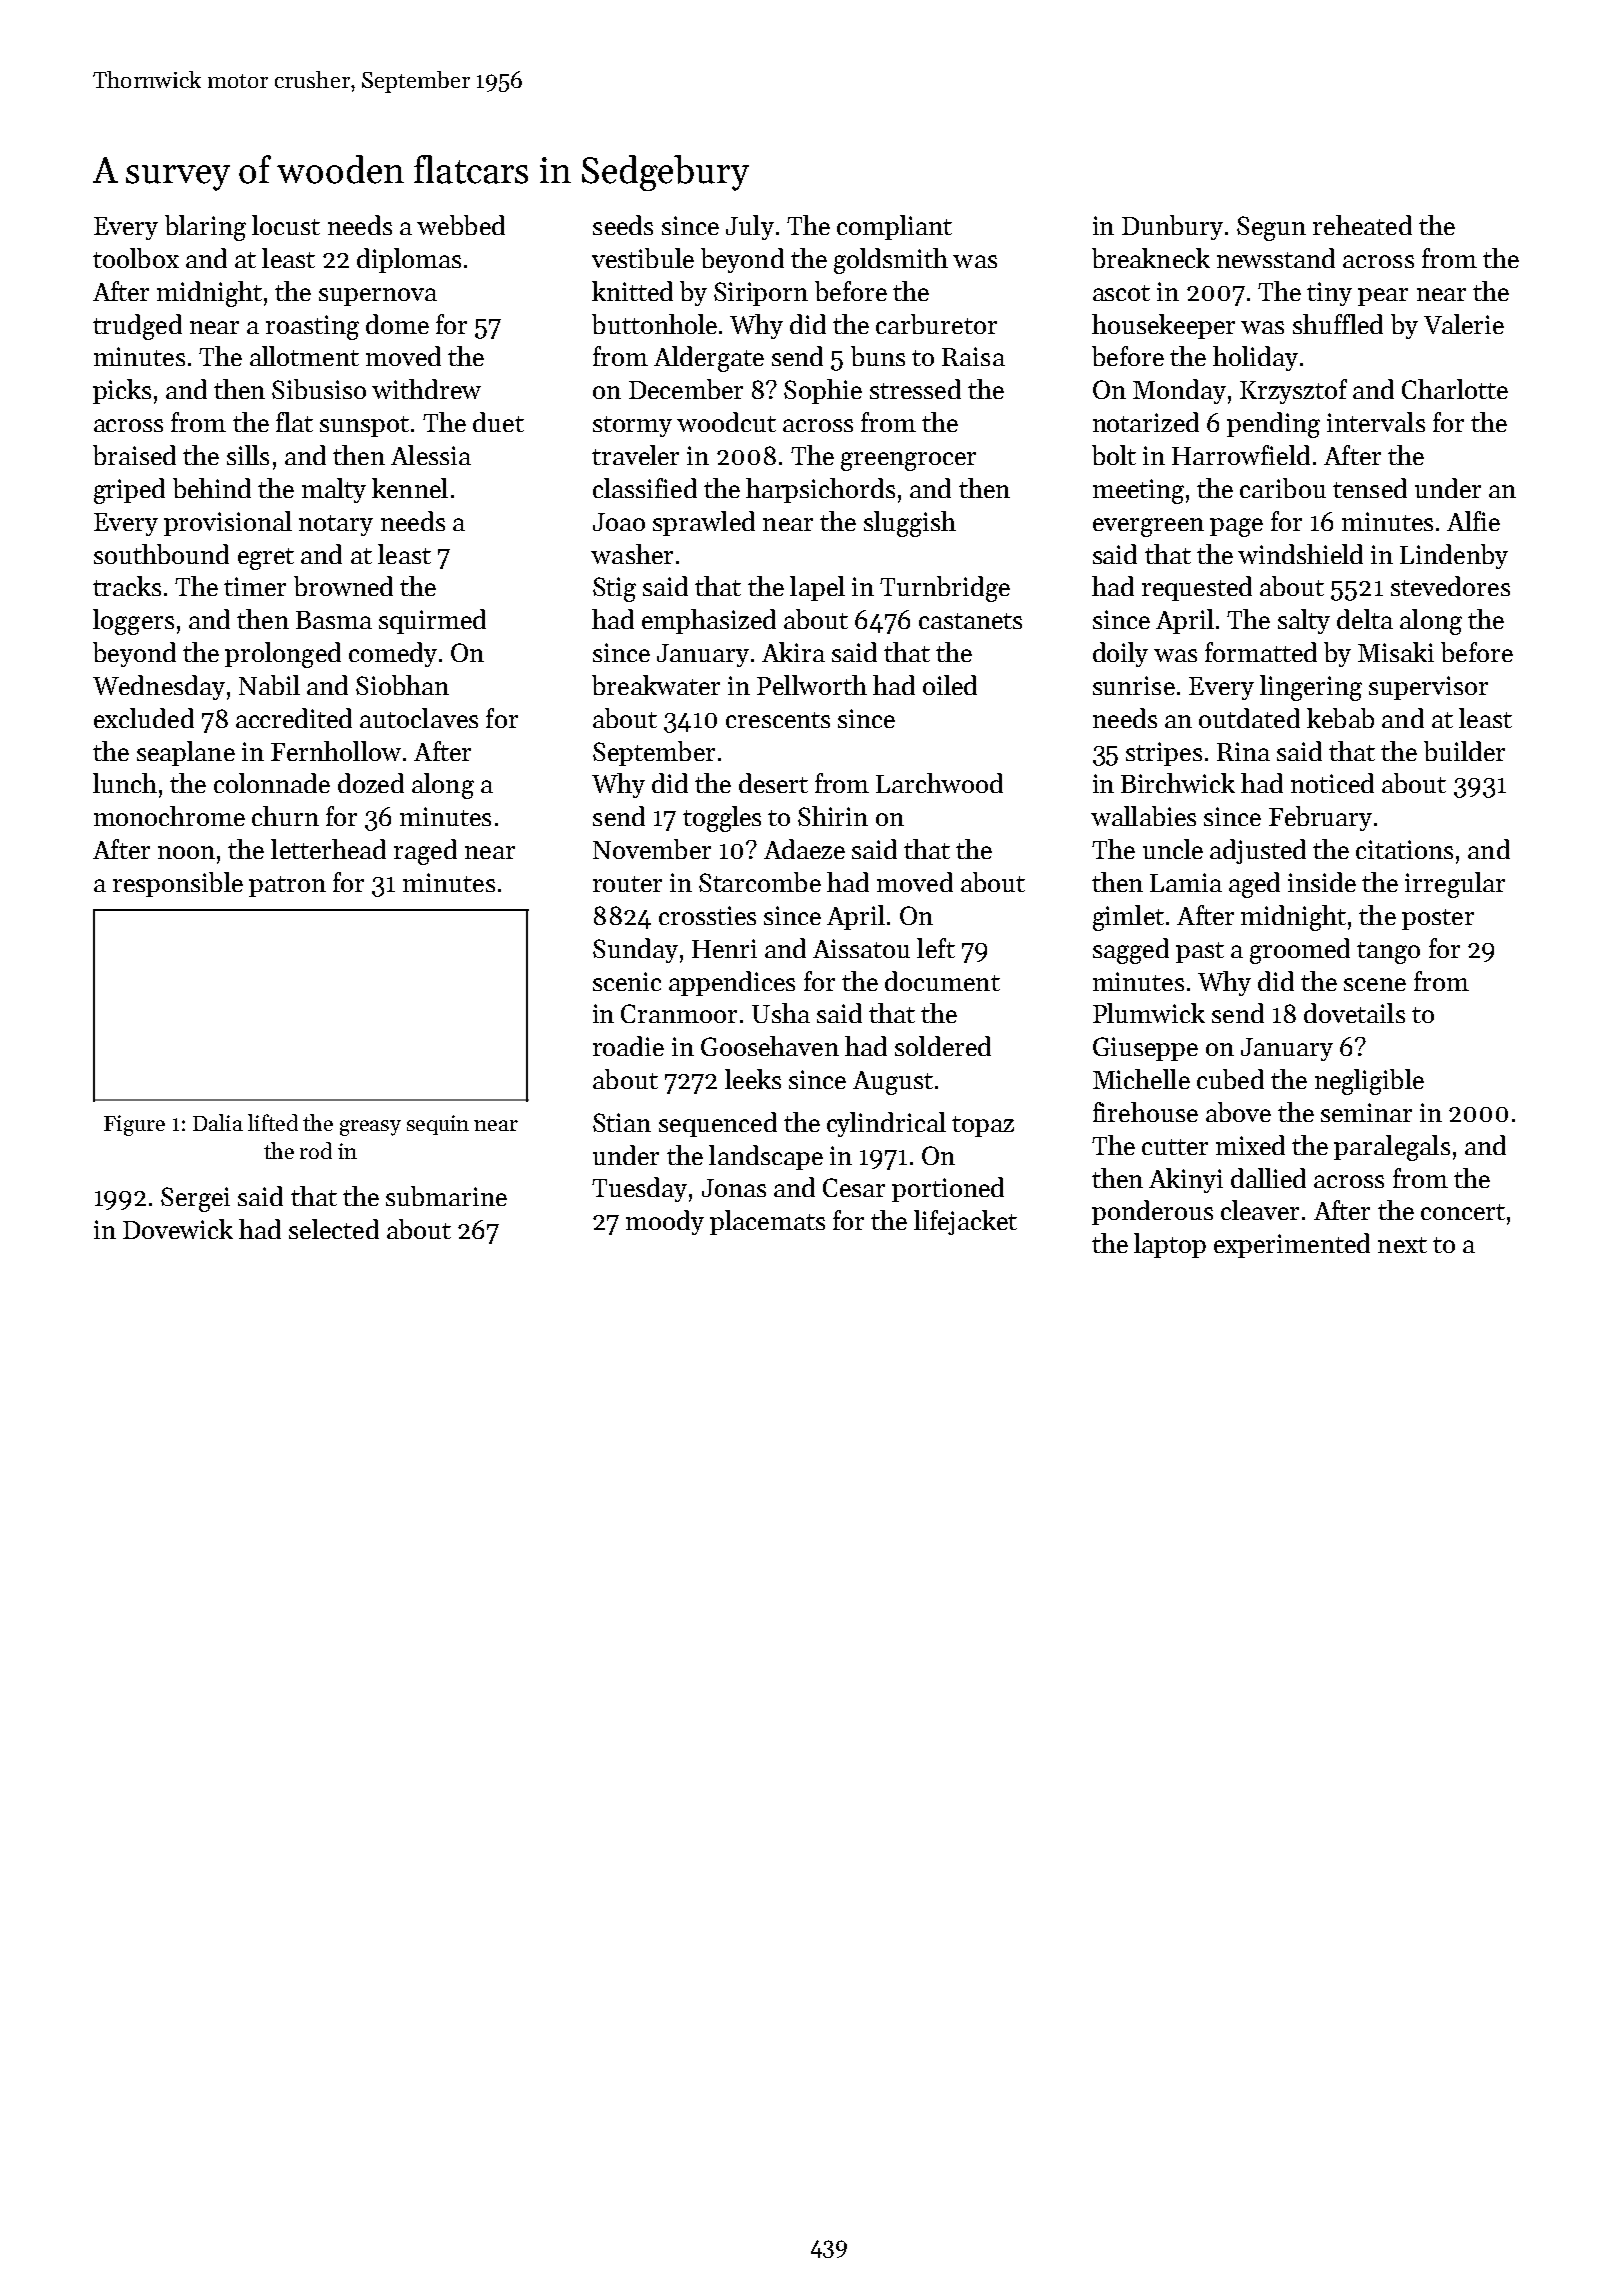  I want to click on reheated, so click(1362, 225).
